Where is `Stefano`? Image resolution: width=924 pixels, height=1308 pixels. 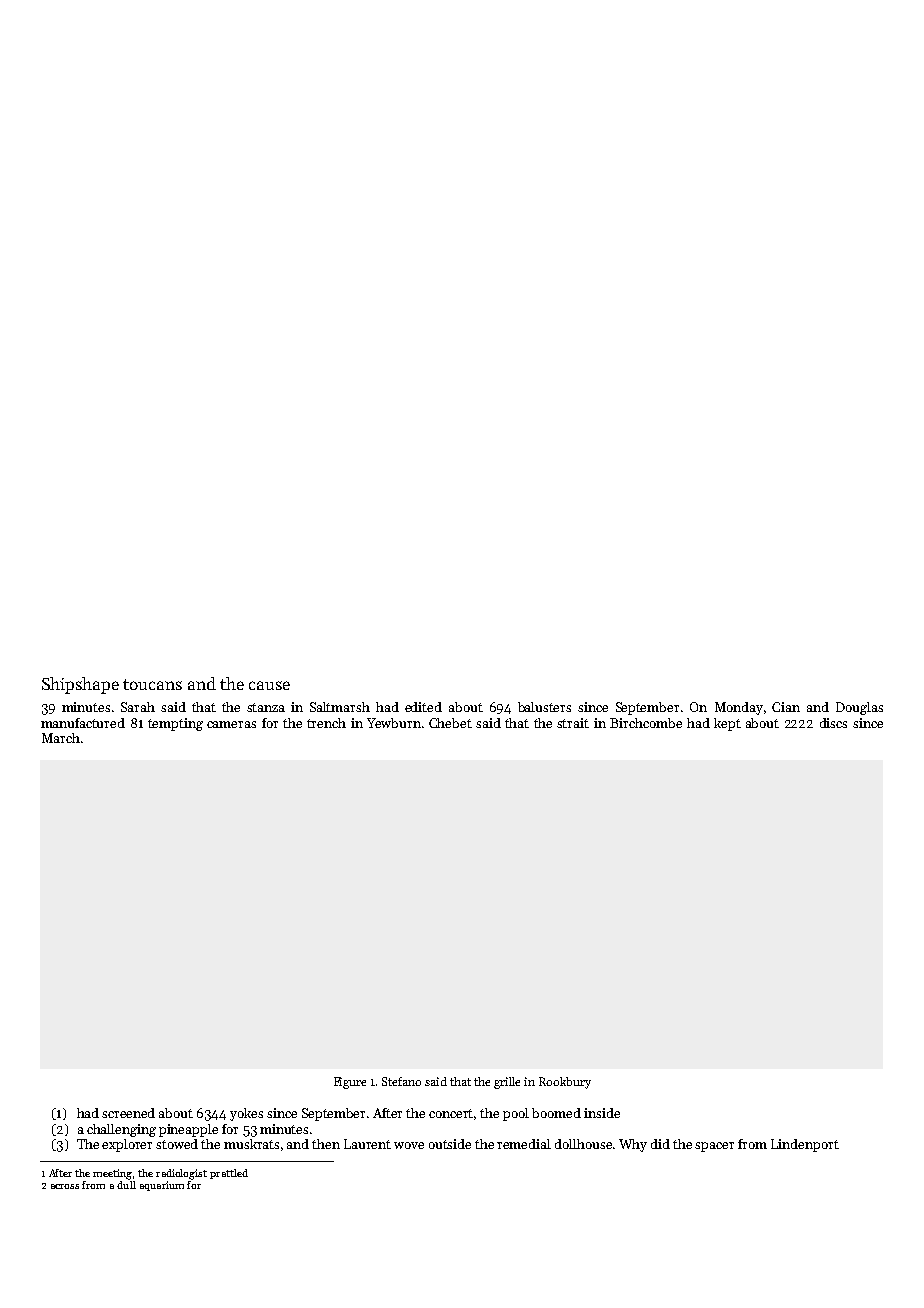 Stefano is located at coordinates (401, 1081).
